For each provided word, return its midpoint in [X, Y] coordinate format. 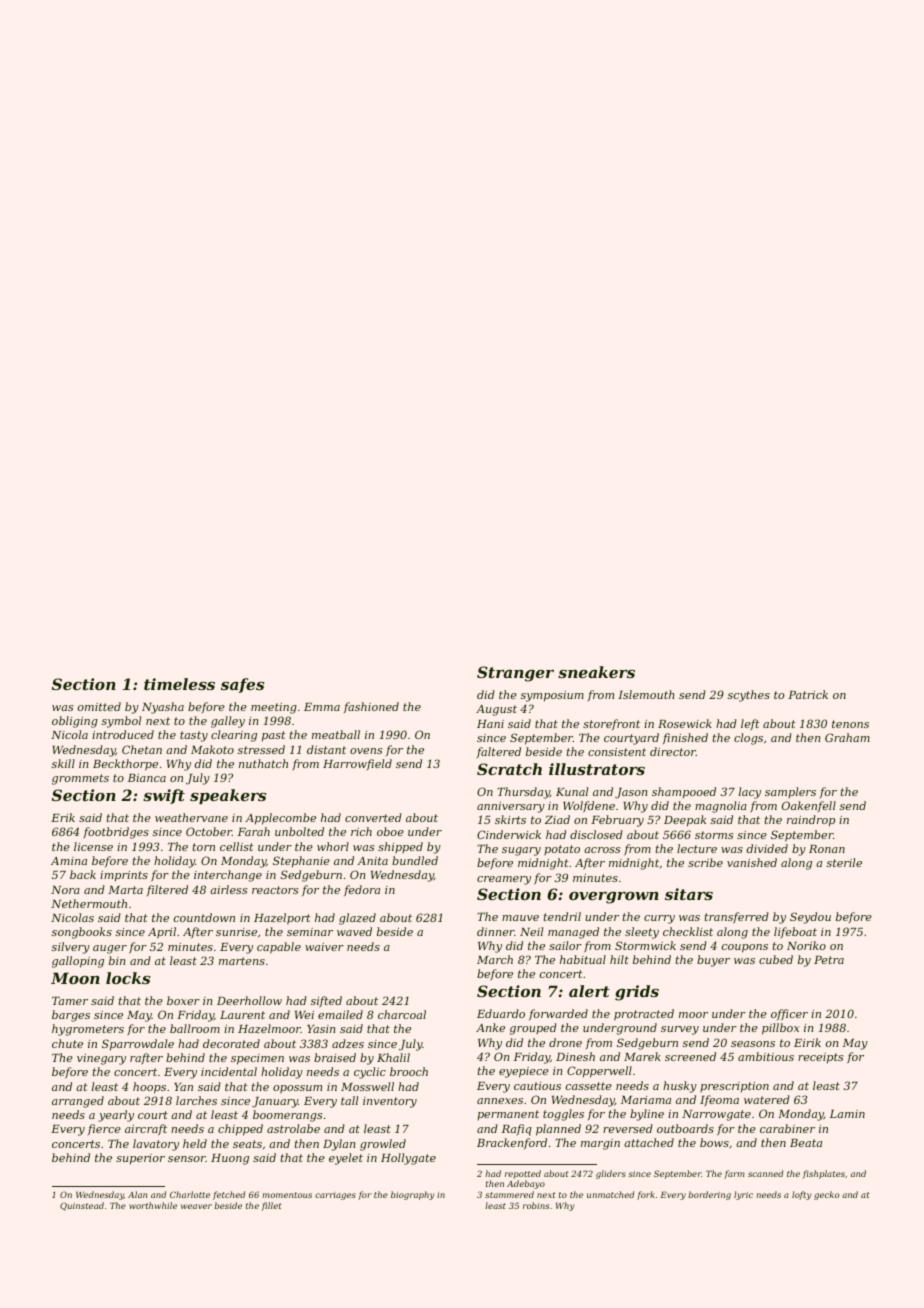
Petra [829, 960]
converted [373, 817]
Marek [642, 1056]
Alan [137, 1194]
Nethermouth [89, 903]
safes [242, 685]
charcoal [402, 1014]
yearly [116, 1116]
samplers [790, 792]
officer [789, 1014]
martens [242, 961]
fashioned [371, 707]
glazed [357, 919]
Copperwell [599, 1072]
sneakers [596, 672]
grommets [80, 779]
